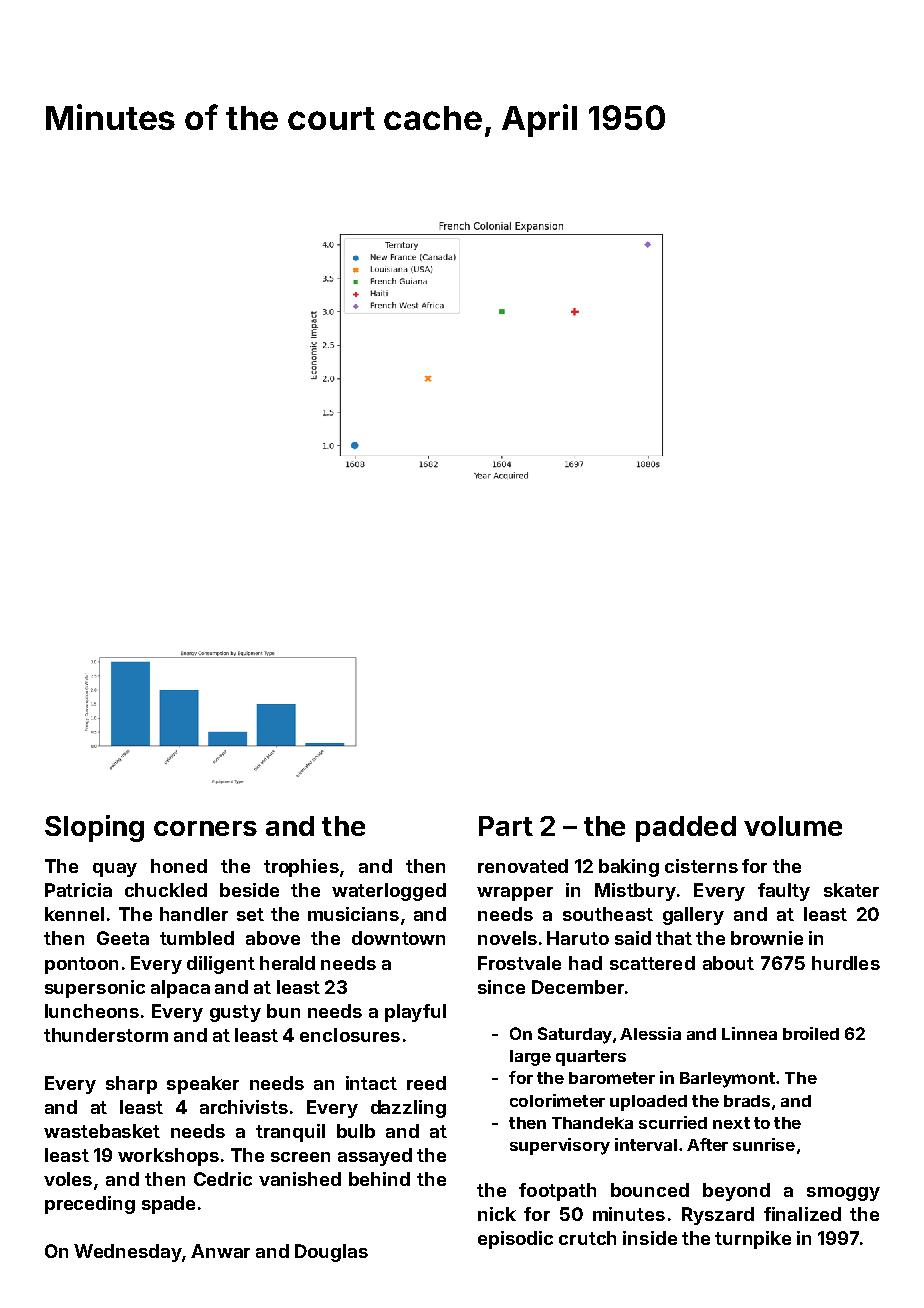 This document has width=924, height=1308. Describe the element at coordinates (220, 1251) in the document. I see `Anwar` at that location.
